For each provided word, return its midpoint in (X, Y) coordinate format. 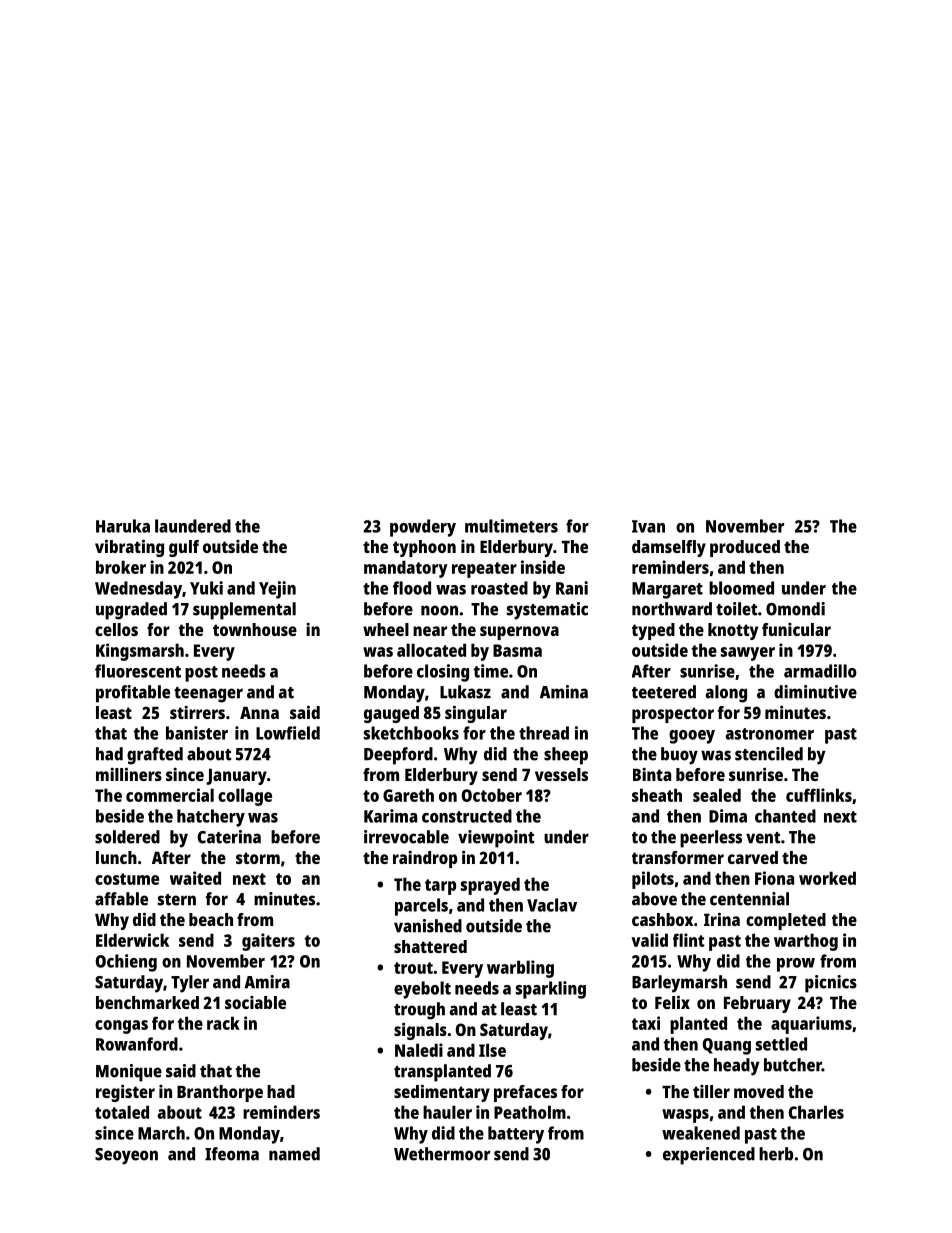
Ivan (648, 526)
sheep (566, 756)
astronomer (770, 734)
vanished (428, 926)
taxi (646, 1023)
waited (195, 878)
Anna (259, 712)
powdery (423, 528)
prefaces (525, 1093)
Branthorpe (220, 1093)
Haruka (123, 526)
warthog (806, 942)
